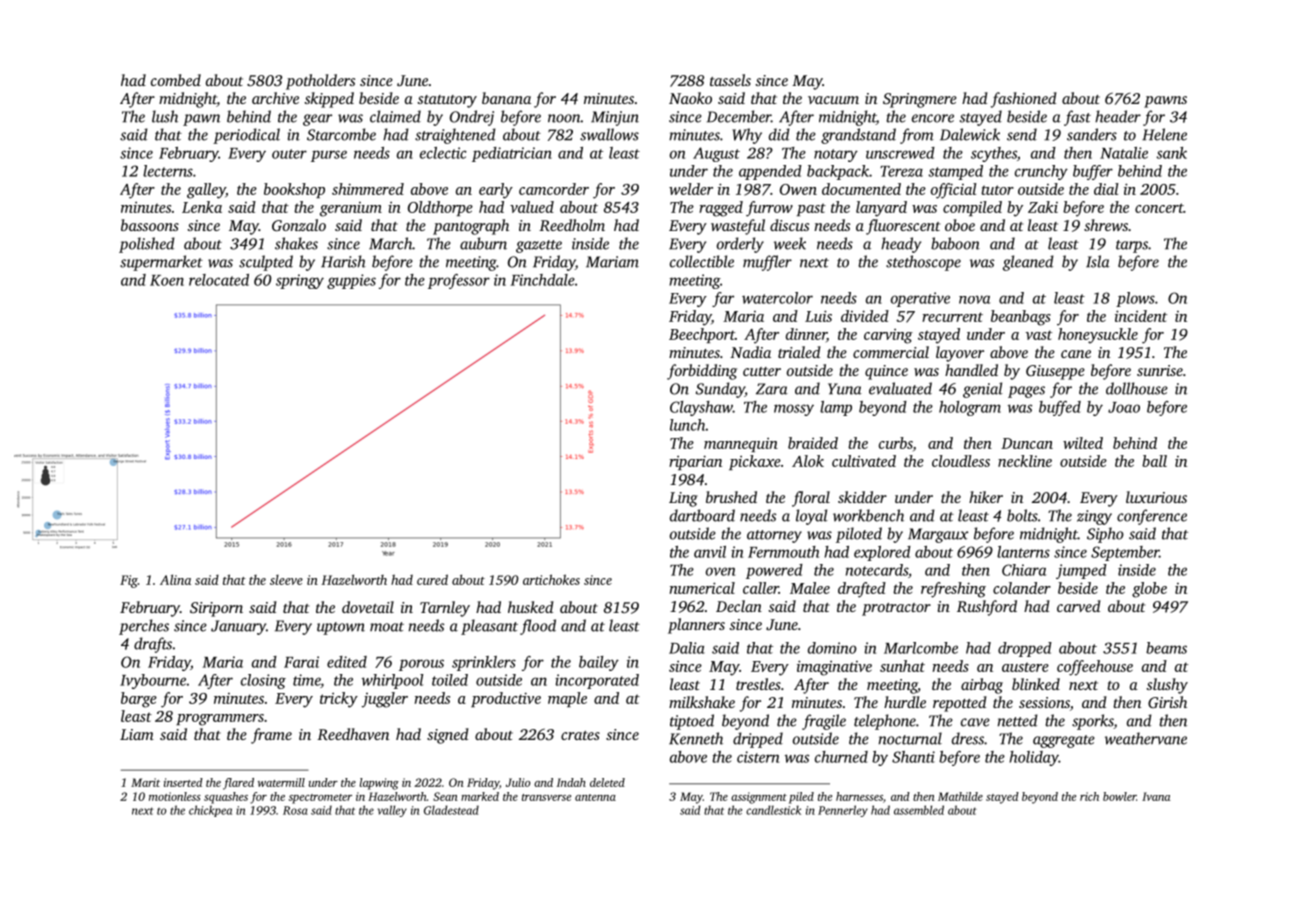 This document has height=924, width=1308. I want to click on rich, so click(1089, 796).
